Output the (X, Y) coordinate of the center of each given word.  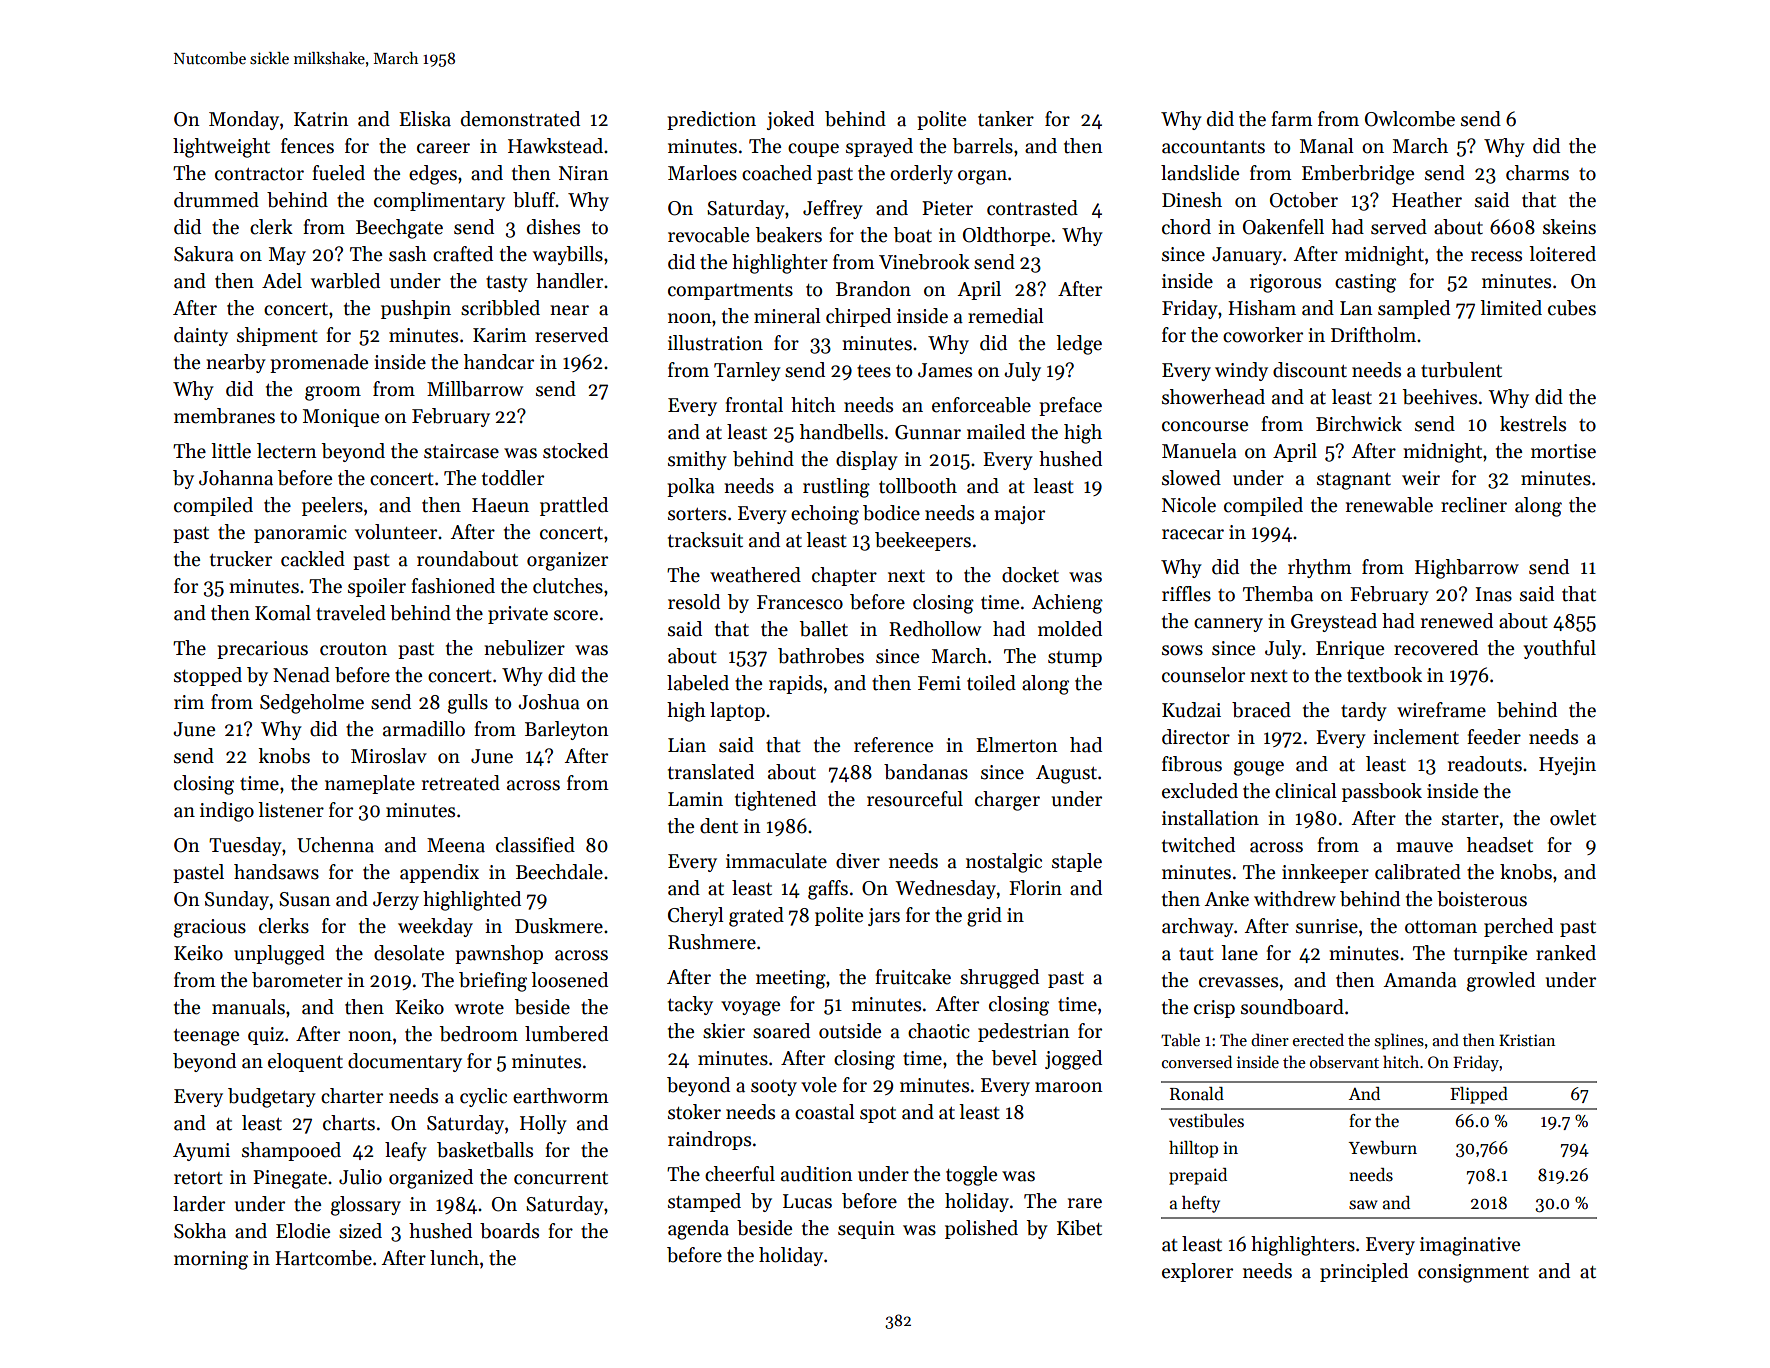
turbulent (1461, 370)
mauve (1424, 847)
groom (333, 393)
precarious (262, 650)
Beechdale (559, 872)
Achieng (1067, 604)
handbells (841, 432)
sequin (866, 1230)
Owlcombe (1410, 119)
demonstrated (520, 119)
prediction (711, 120)
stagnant (1354, 481)
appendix (439, 873)
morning (211, 1260)
